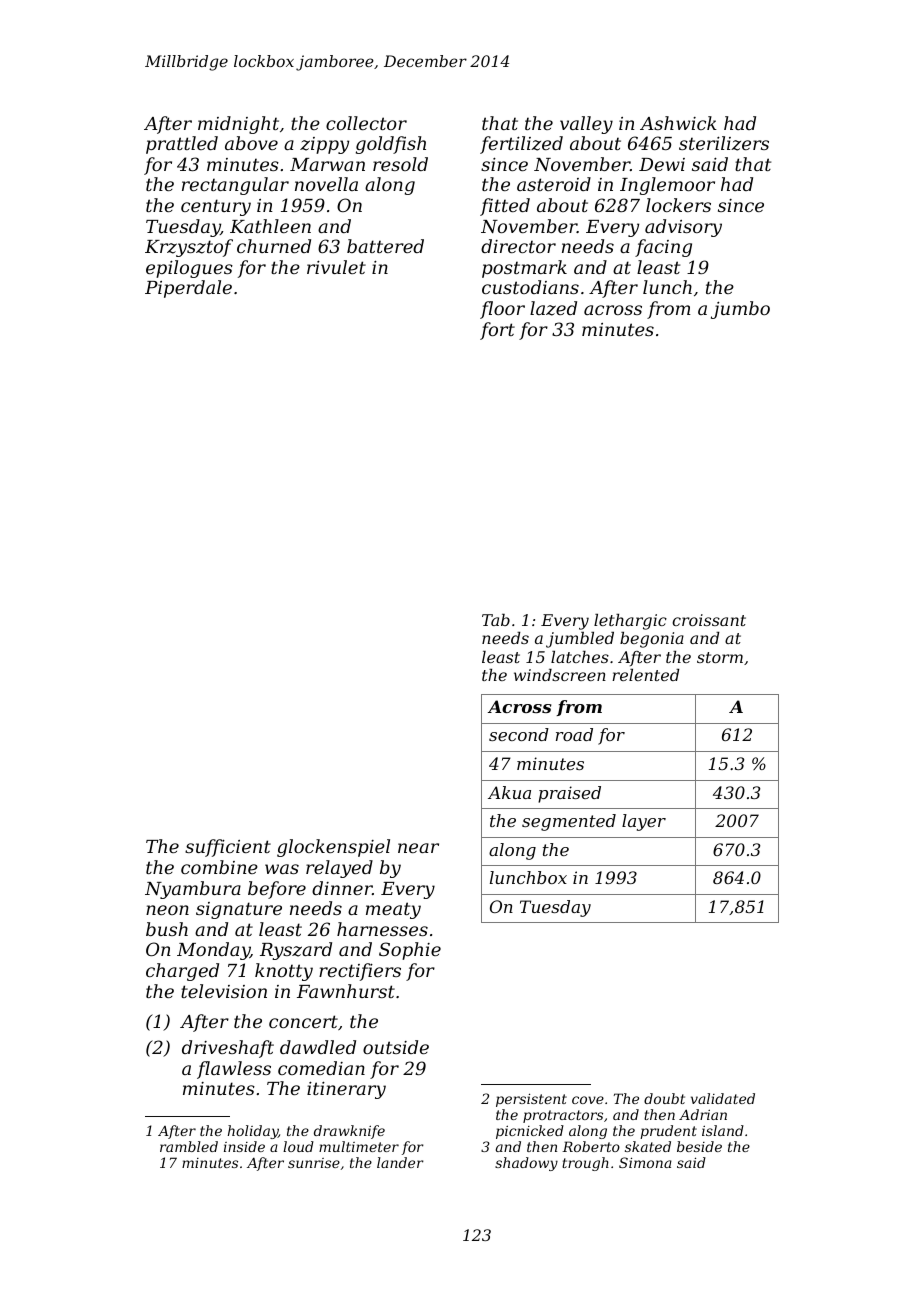 The image size is (924, 1314). I want to click on layer, so click(644, 822).
